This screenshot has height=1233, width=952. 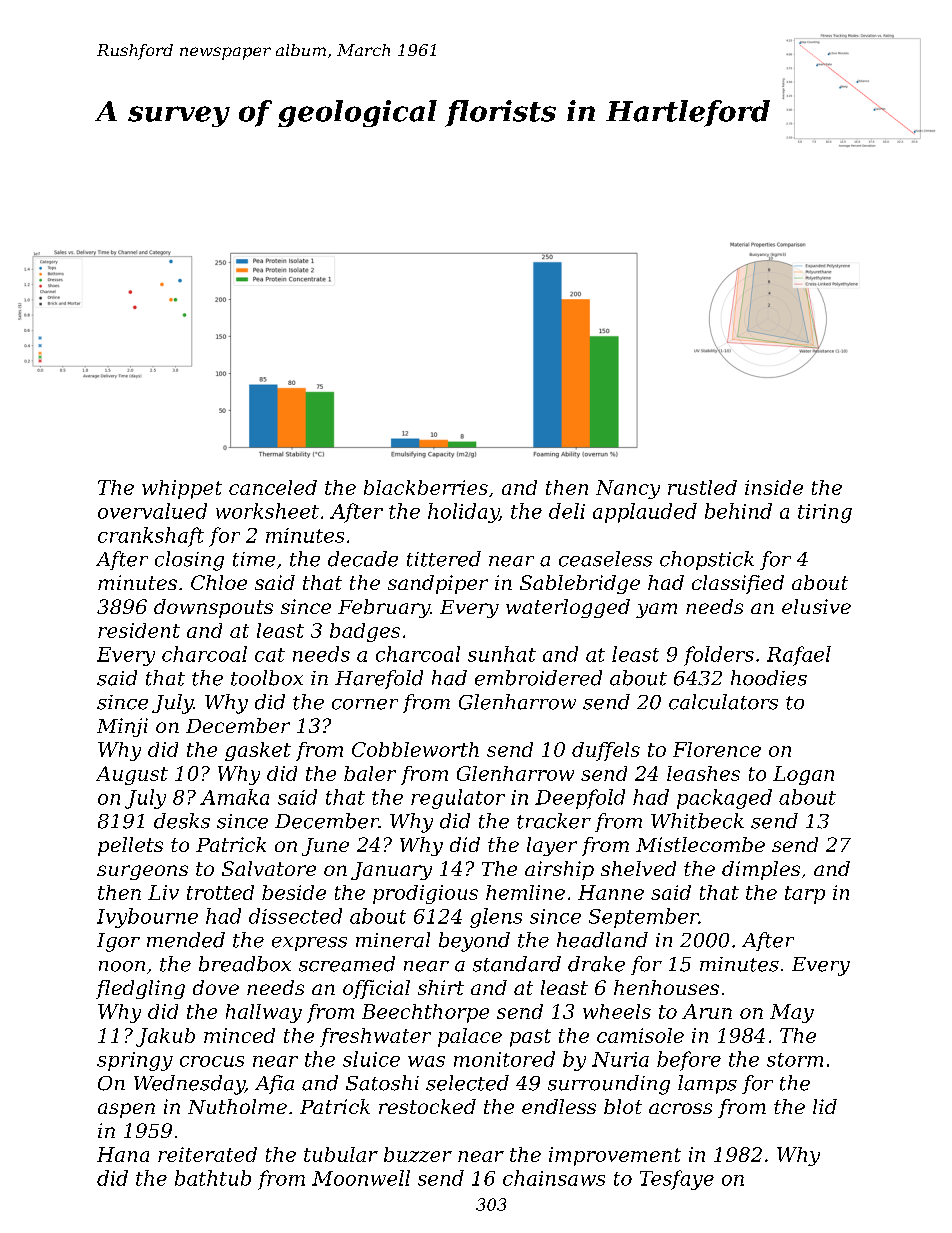 What do you see at coordinates (122, 966) in the screenshot?
I see `noon` at bounding box center [122, 966].
